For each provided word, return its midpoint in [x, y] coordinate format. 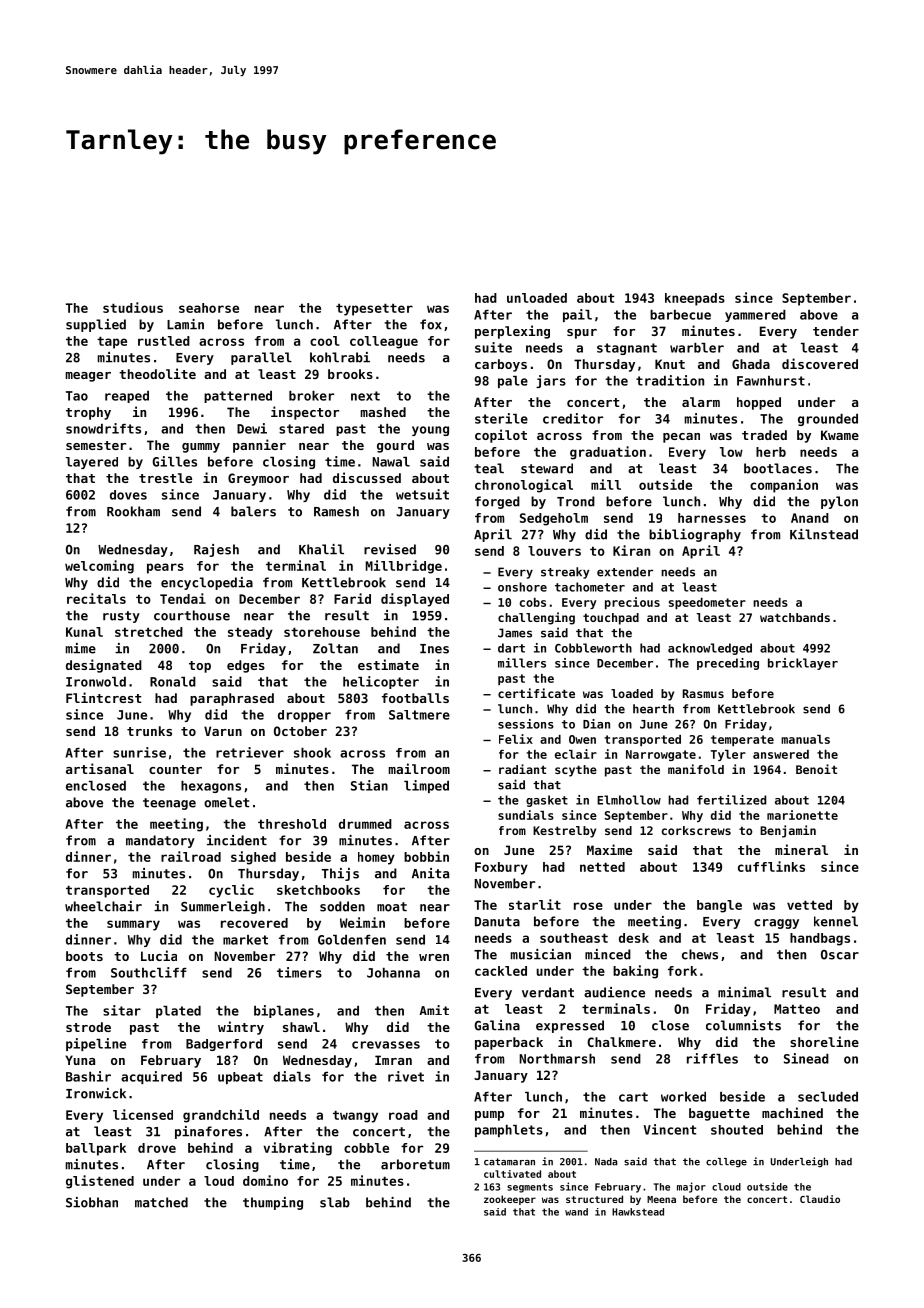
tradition [670, 380]
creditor [573, 418]
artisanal [100, 768]
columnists [743, 1025]
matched [161, 1202]
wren [434, 957]
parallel [261, 358]
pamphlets [509, 1131]
